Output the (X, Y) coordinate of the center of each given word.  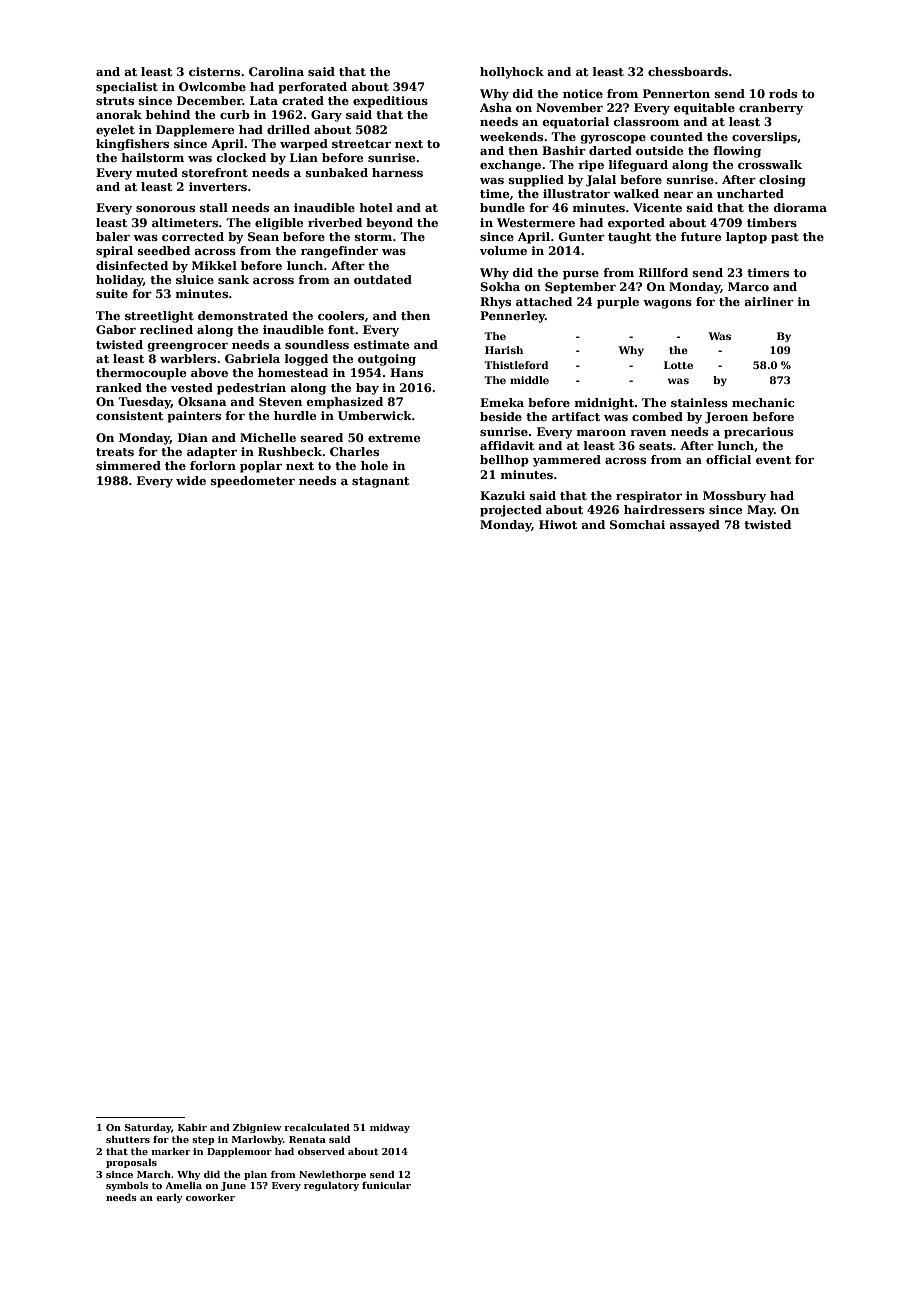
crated (303, 100)
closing (782, 181)
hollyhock (512, 73)
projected (511, 511)
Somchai (637, 524)
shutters (128, 1139)
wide (191, 480)
